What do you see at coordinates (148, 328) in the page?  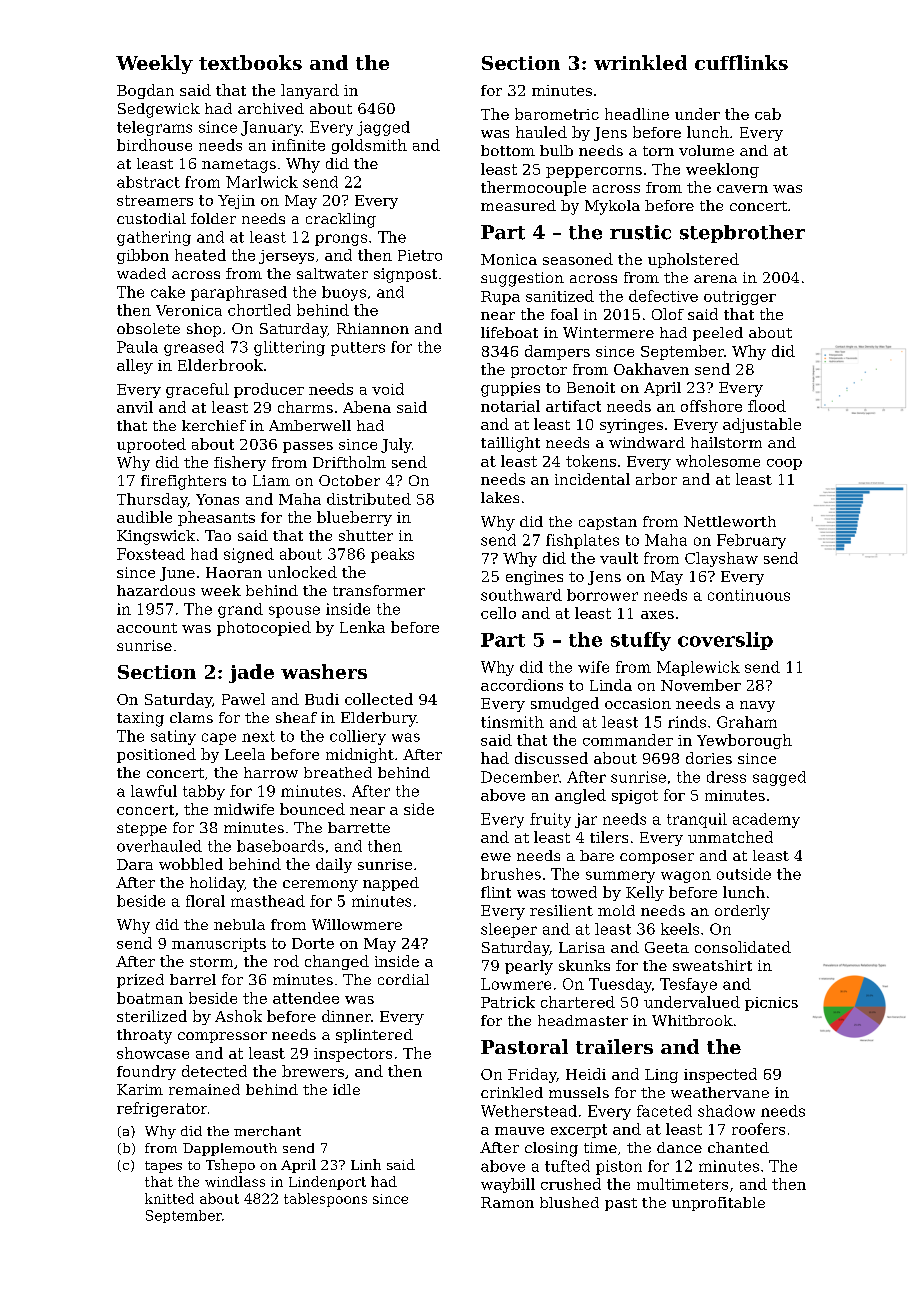 I see `obsolete` at bounding box center [148, 328].
